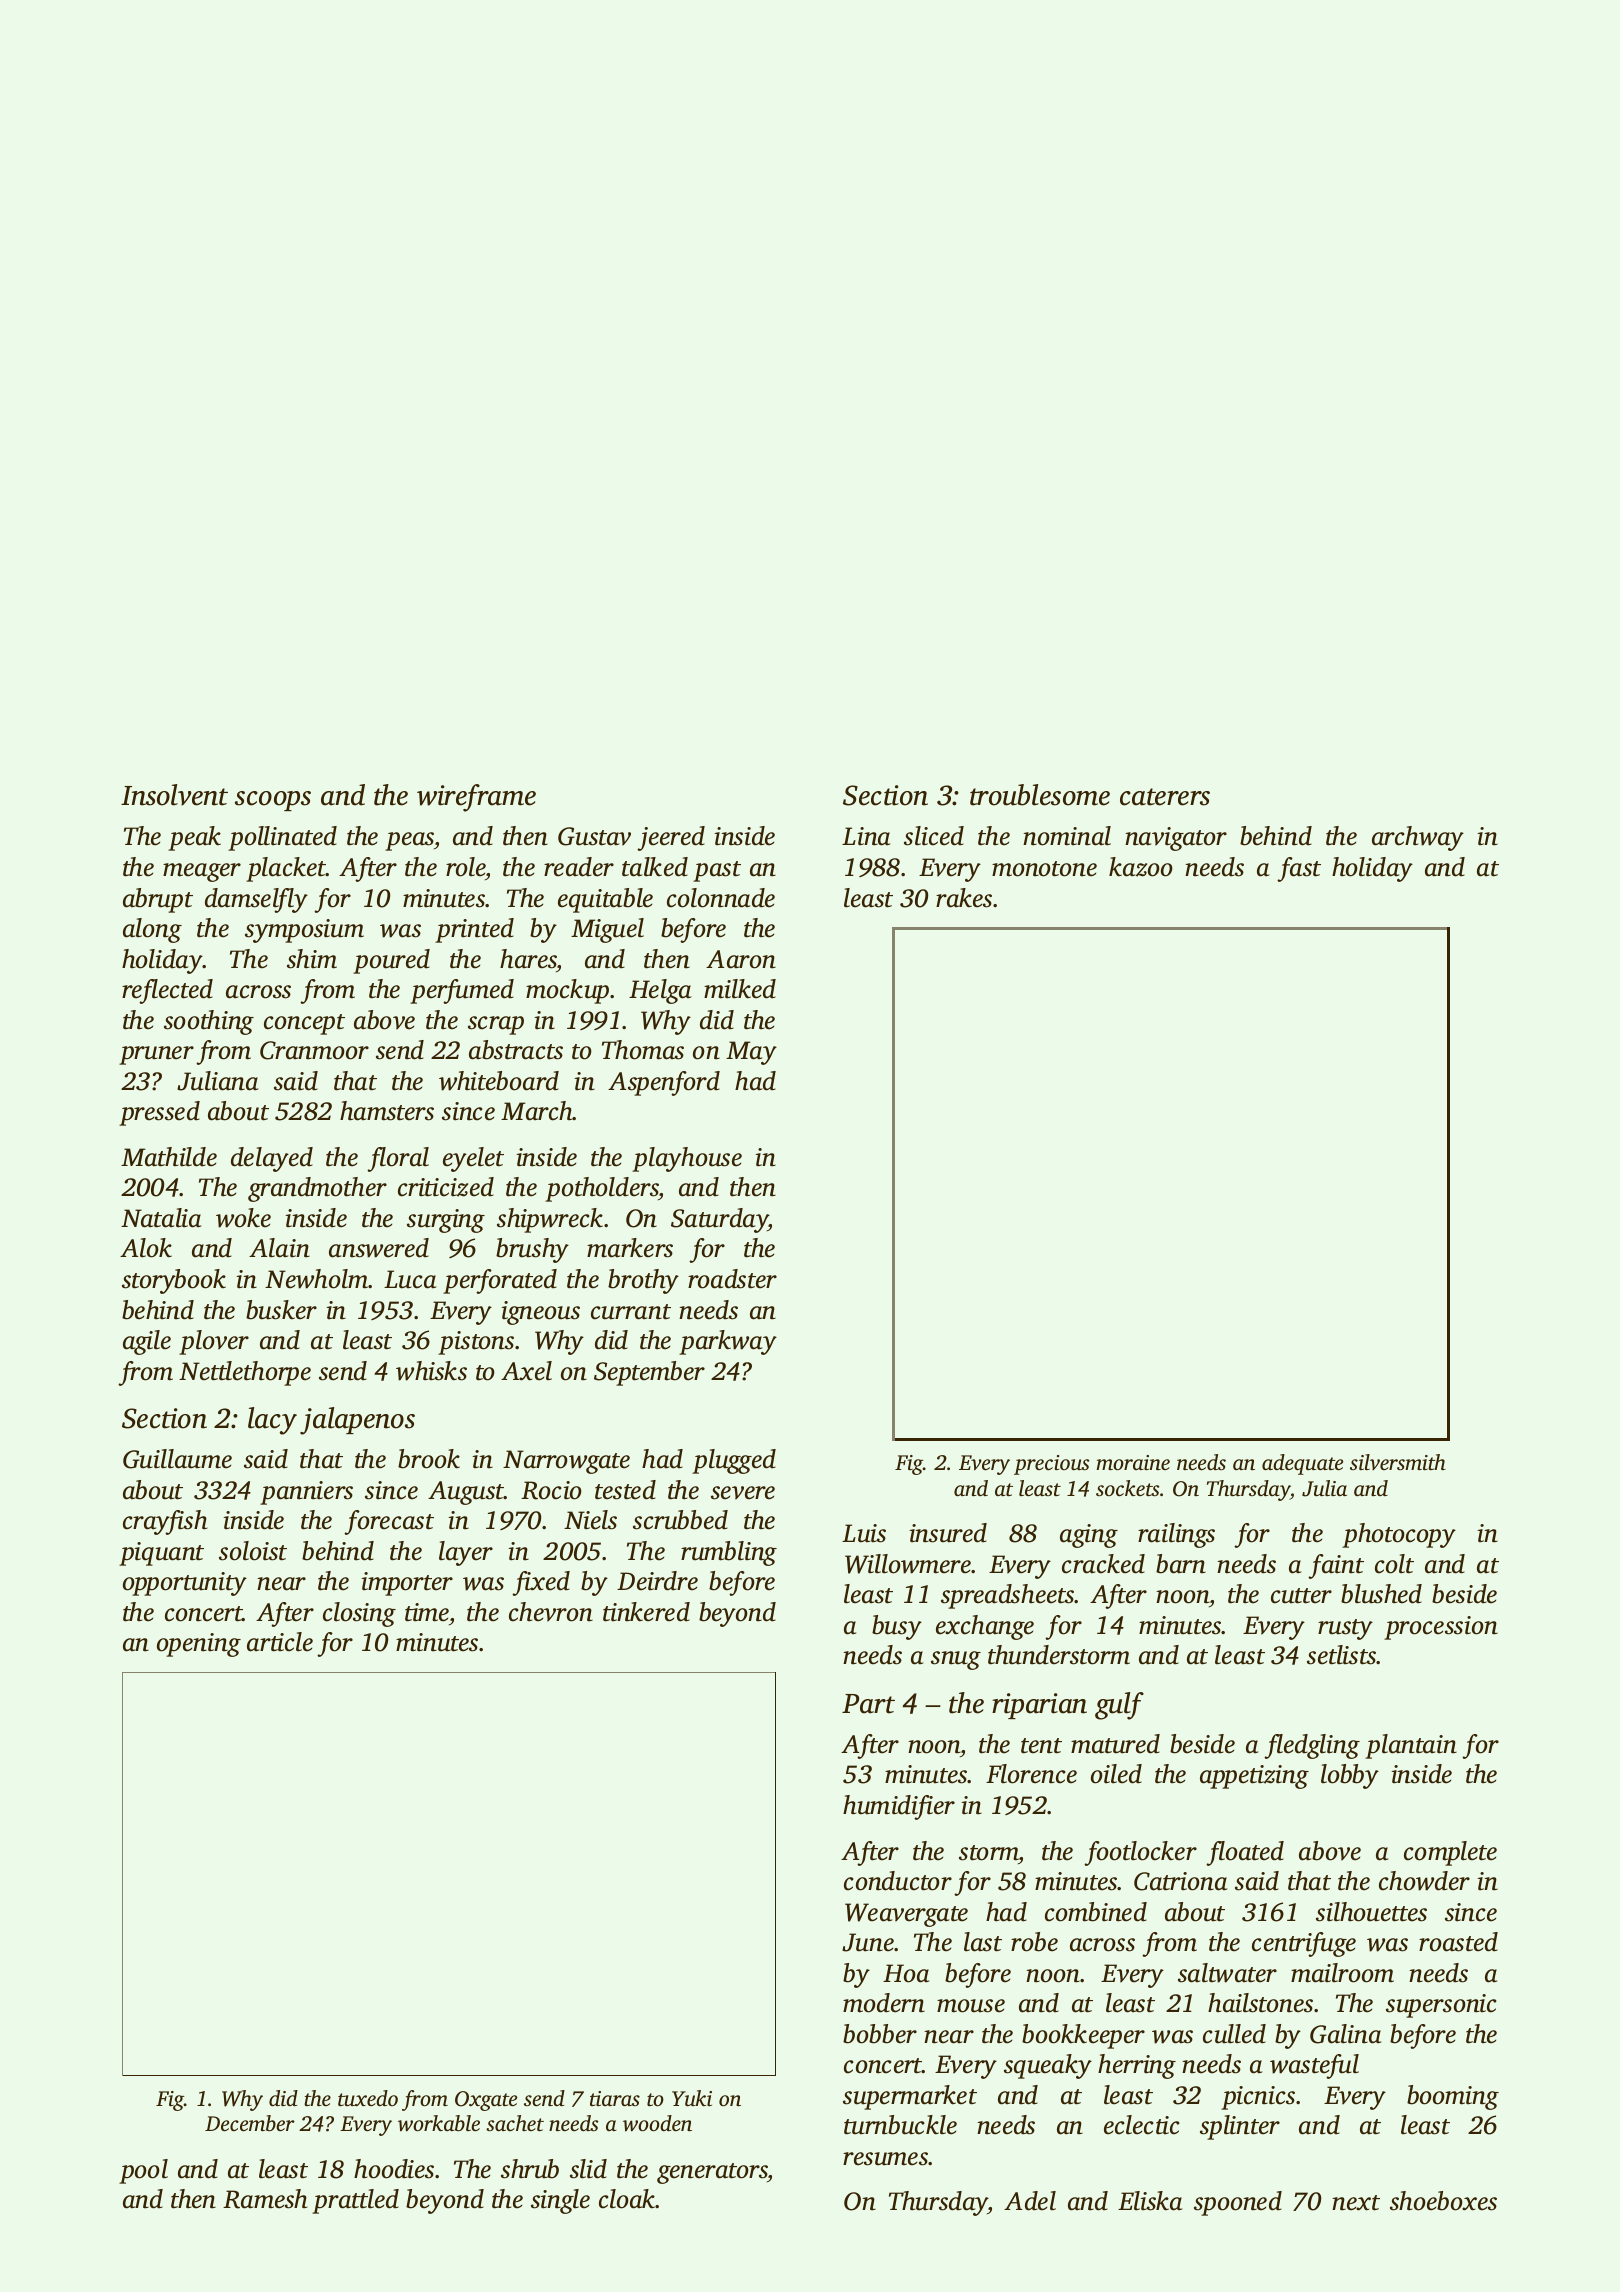  Describe the element at coordinates (158, 900) in the document. I see `abrupt` at that location.
